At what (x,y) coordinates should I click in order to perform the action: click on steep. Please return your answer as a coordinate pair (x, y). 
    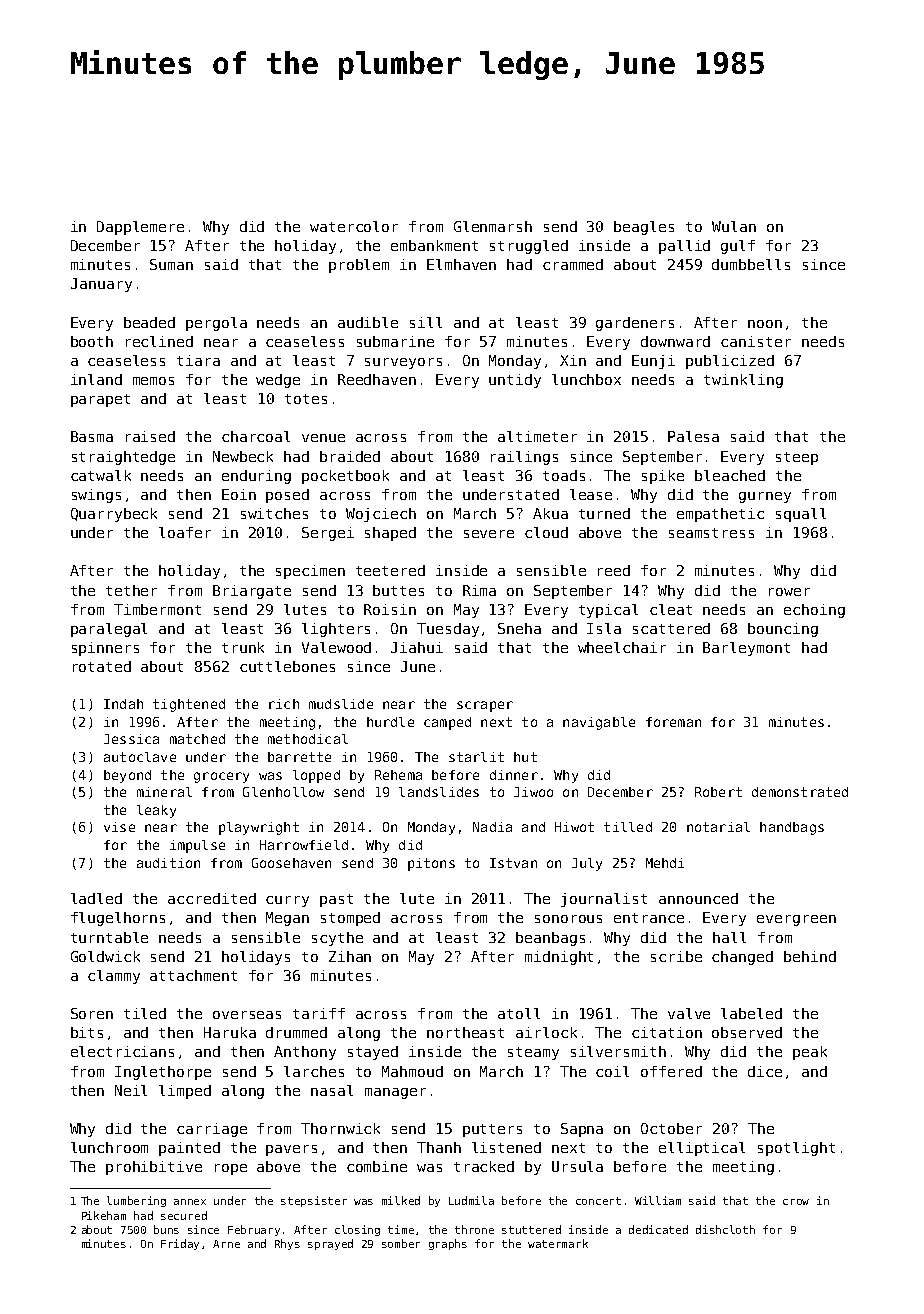
    Looking at the image, I should click on (797, 458).
